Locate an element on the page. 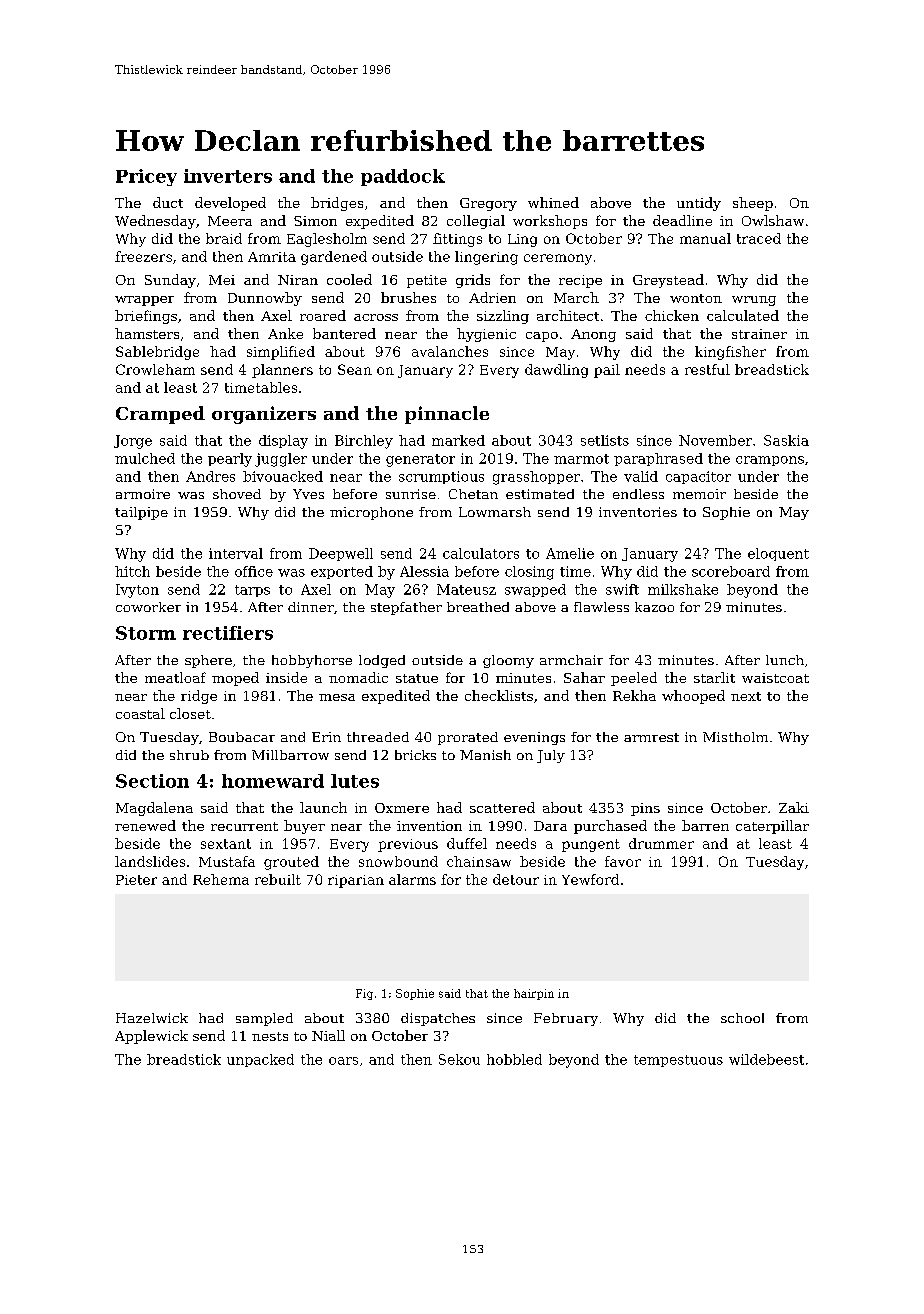  previous is located at coordinates (408, 845).
